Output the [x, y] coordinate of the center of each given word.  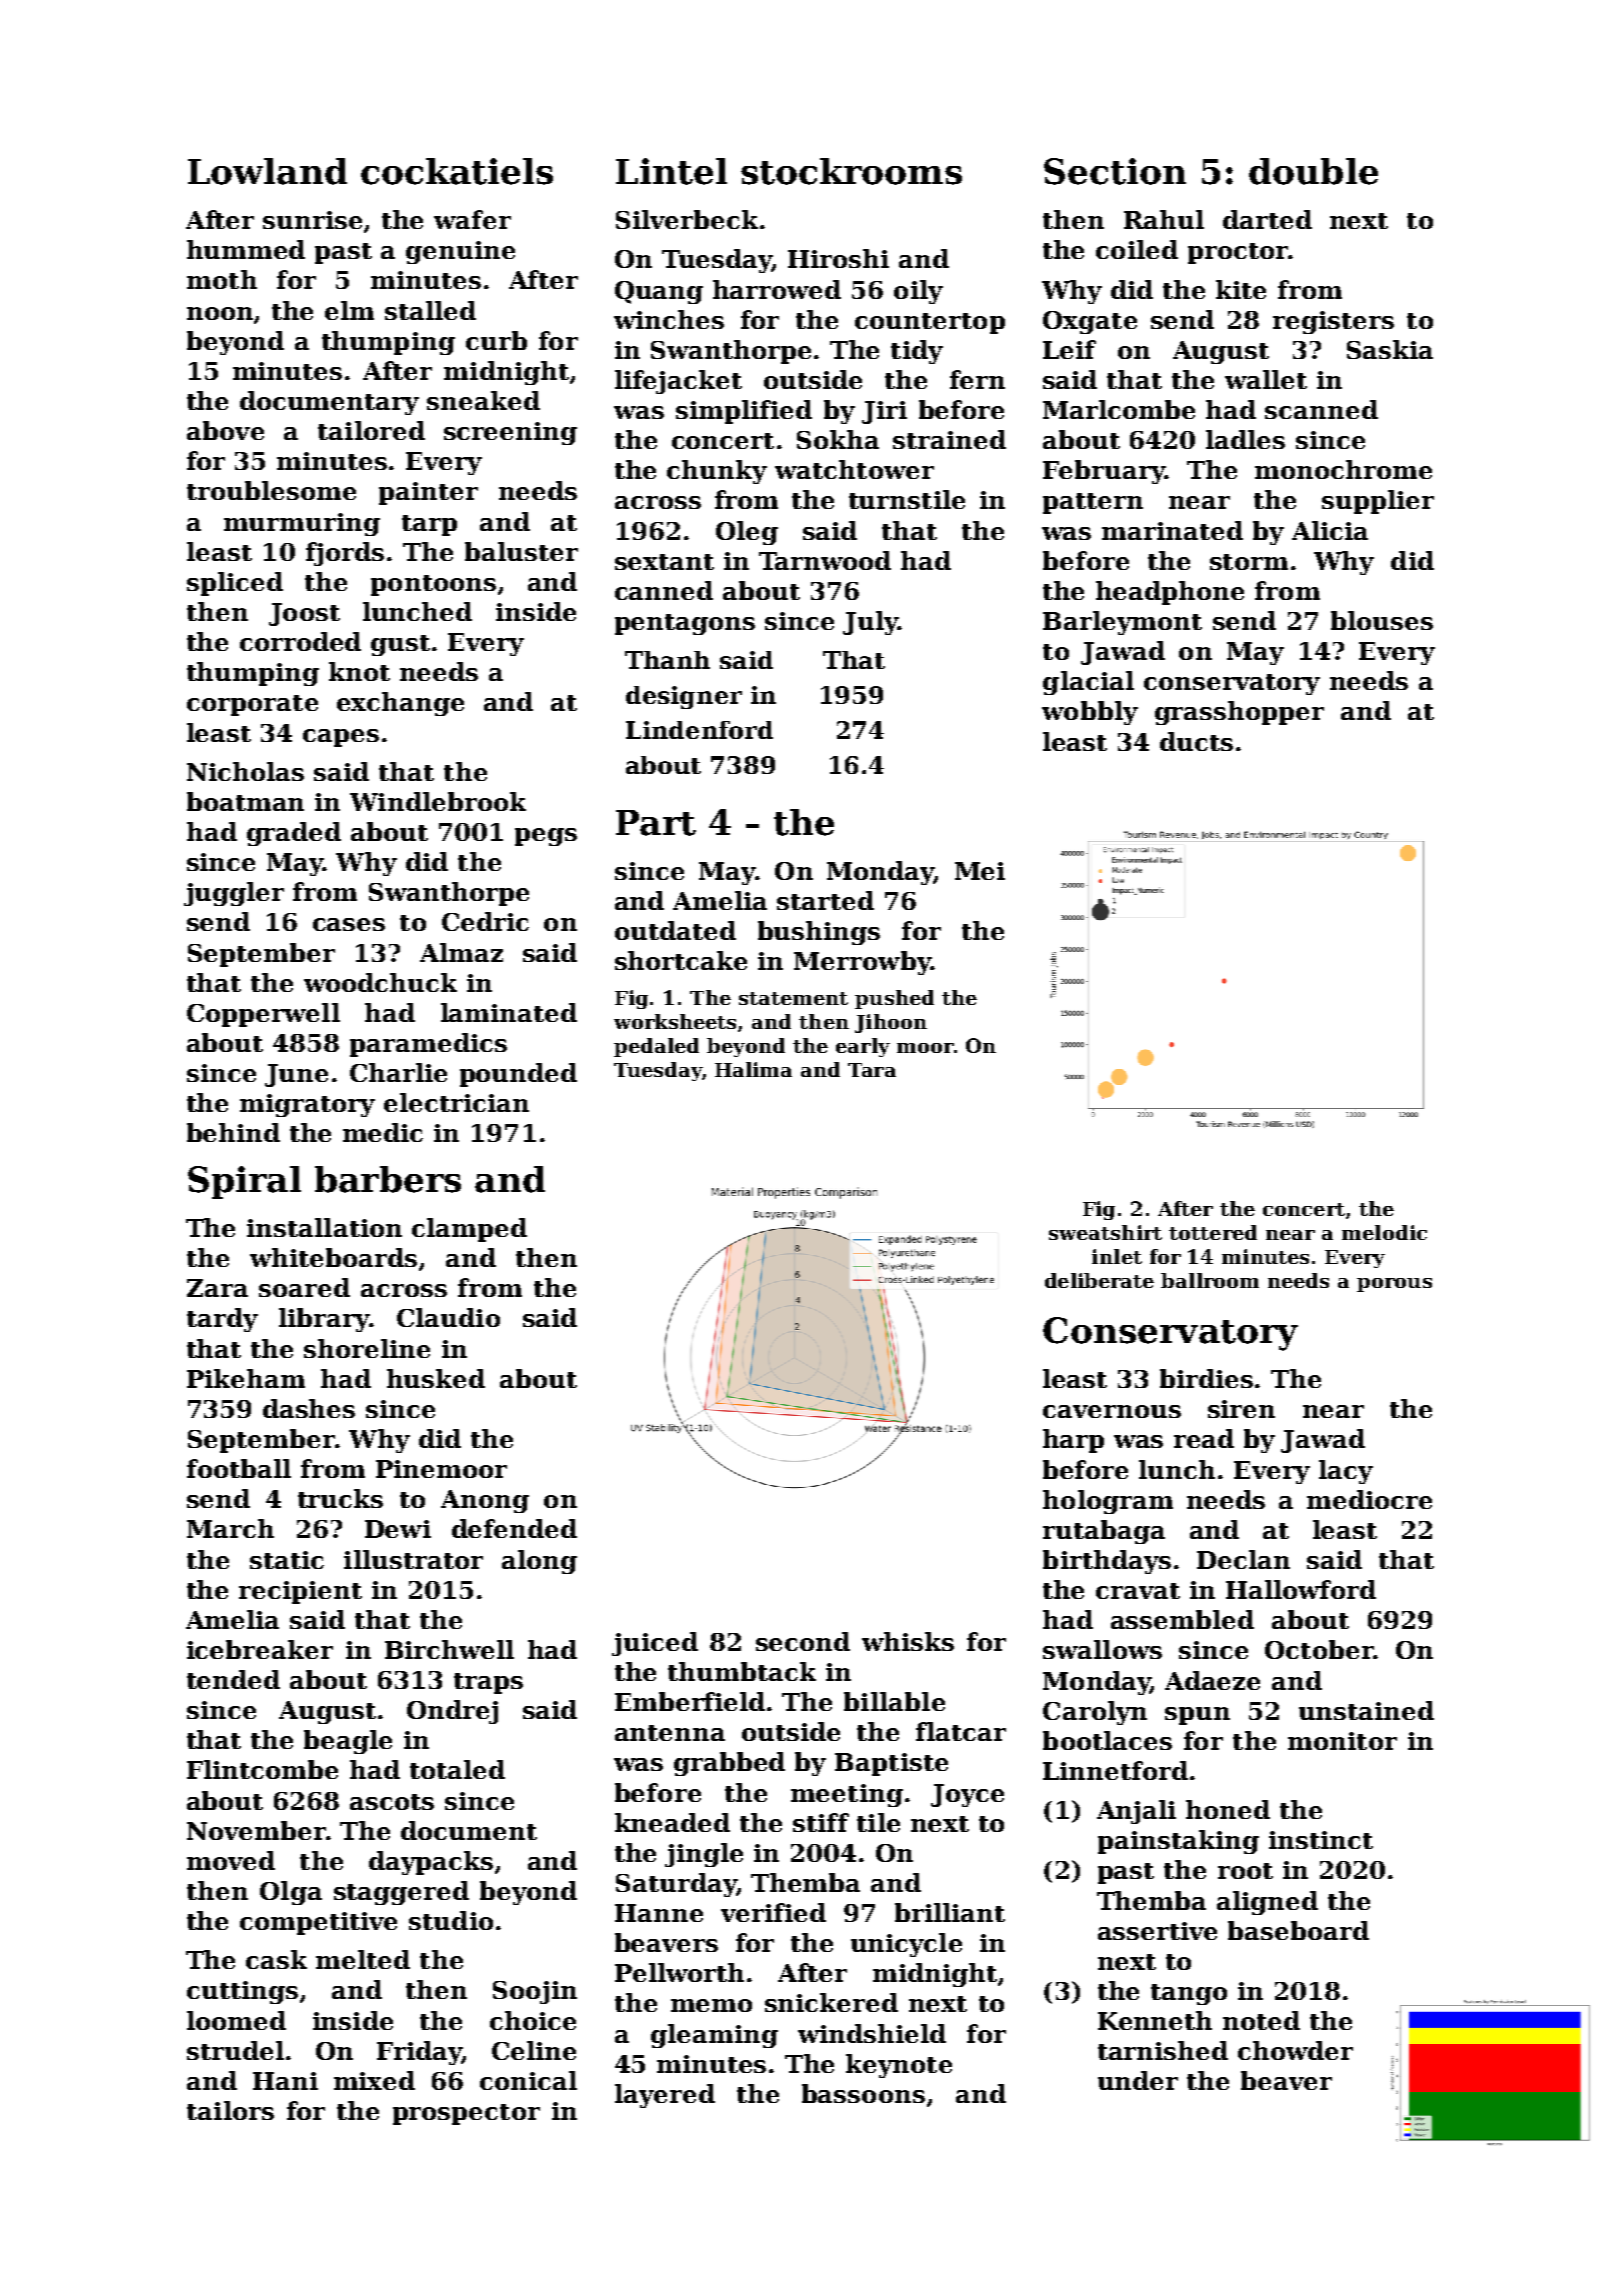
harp [1073, 1441]
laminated [509, 1012]
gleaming [714, 2036]
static [287, 1560]
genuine [460, 252]
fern [977, 379]
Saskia [1390, 349]
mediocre [1369, 1499]
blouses [1382, 620]
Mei [980, 871]
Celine [534, 2050]
